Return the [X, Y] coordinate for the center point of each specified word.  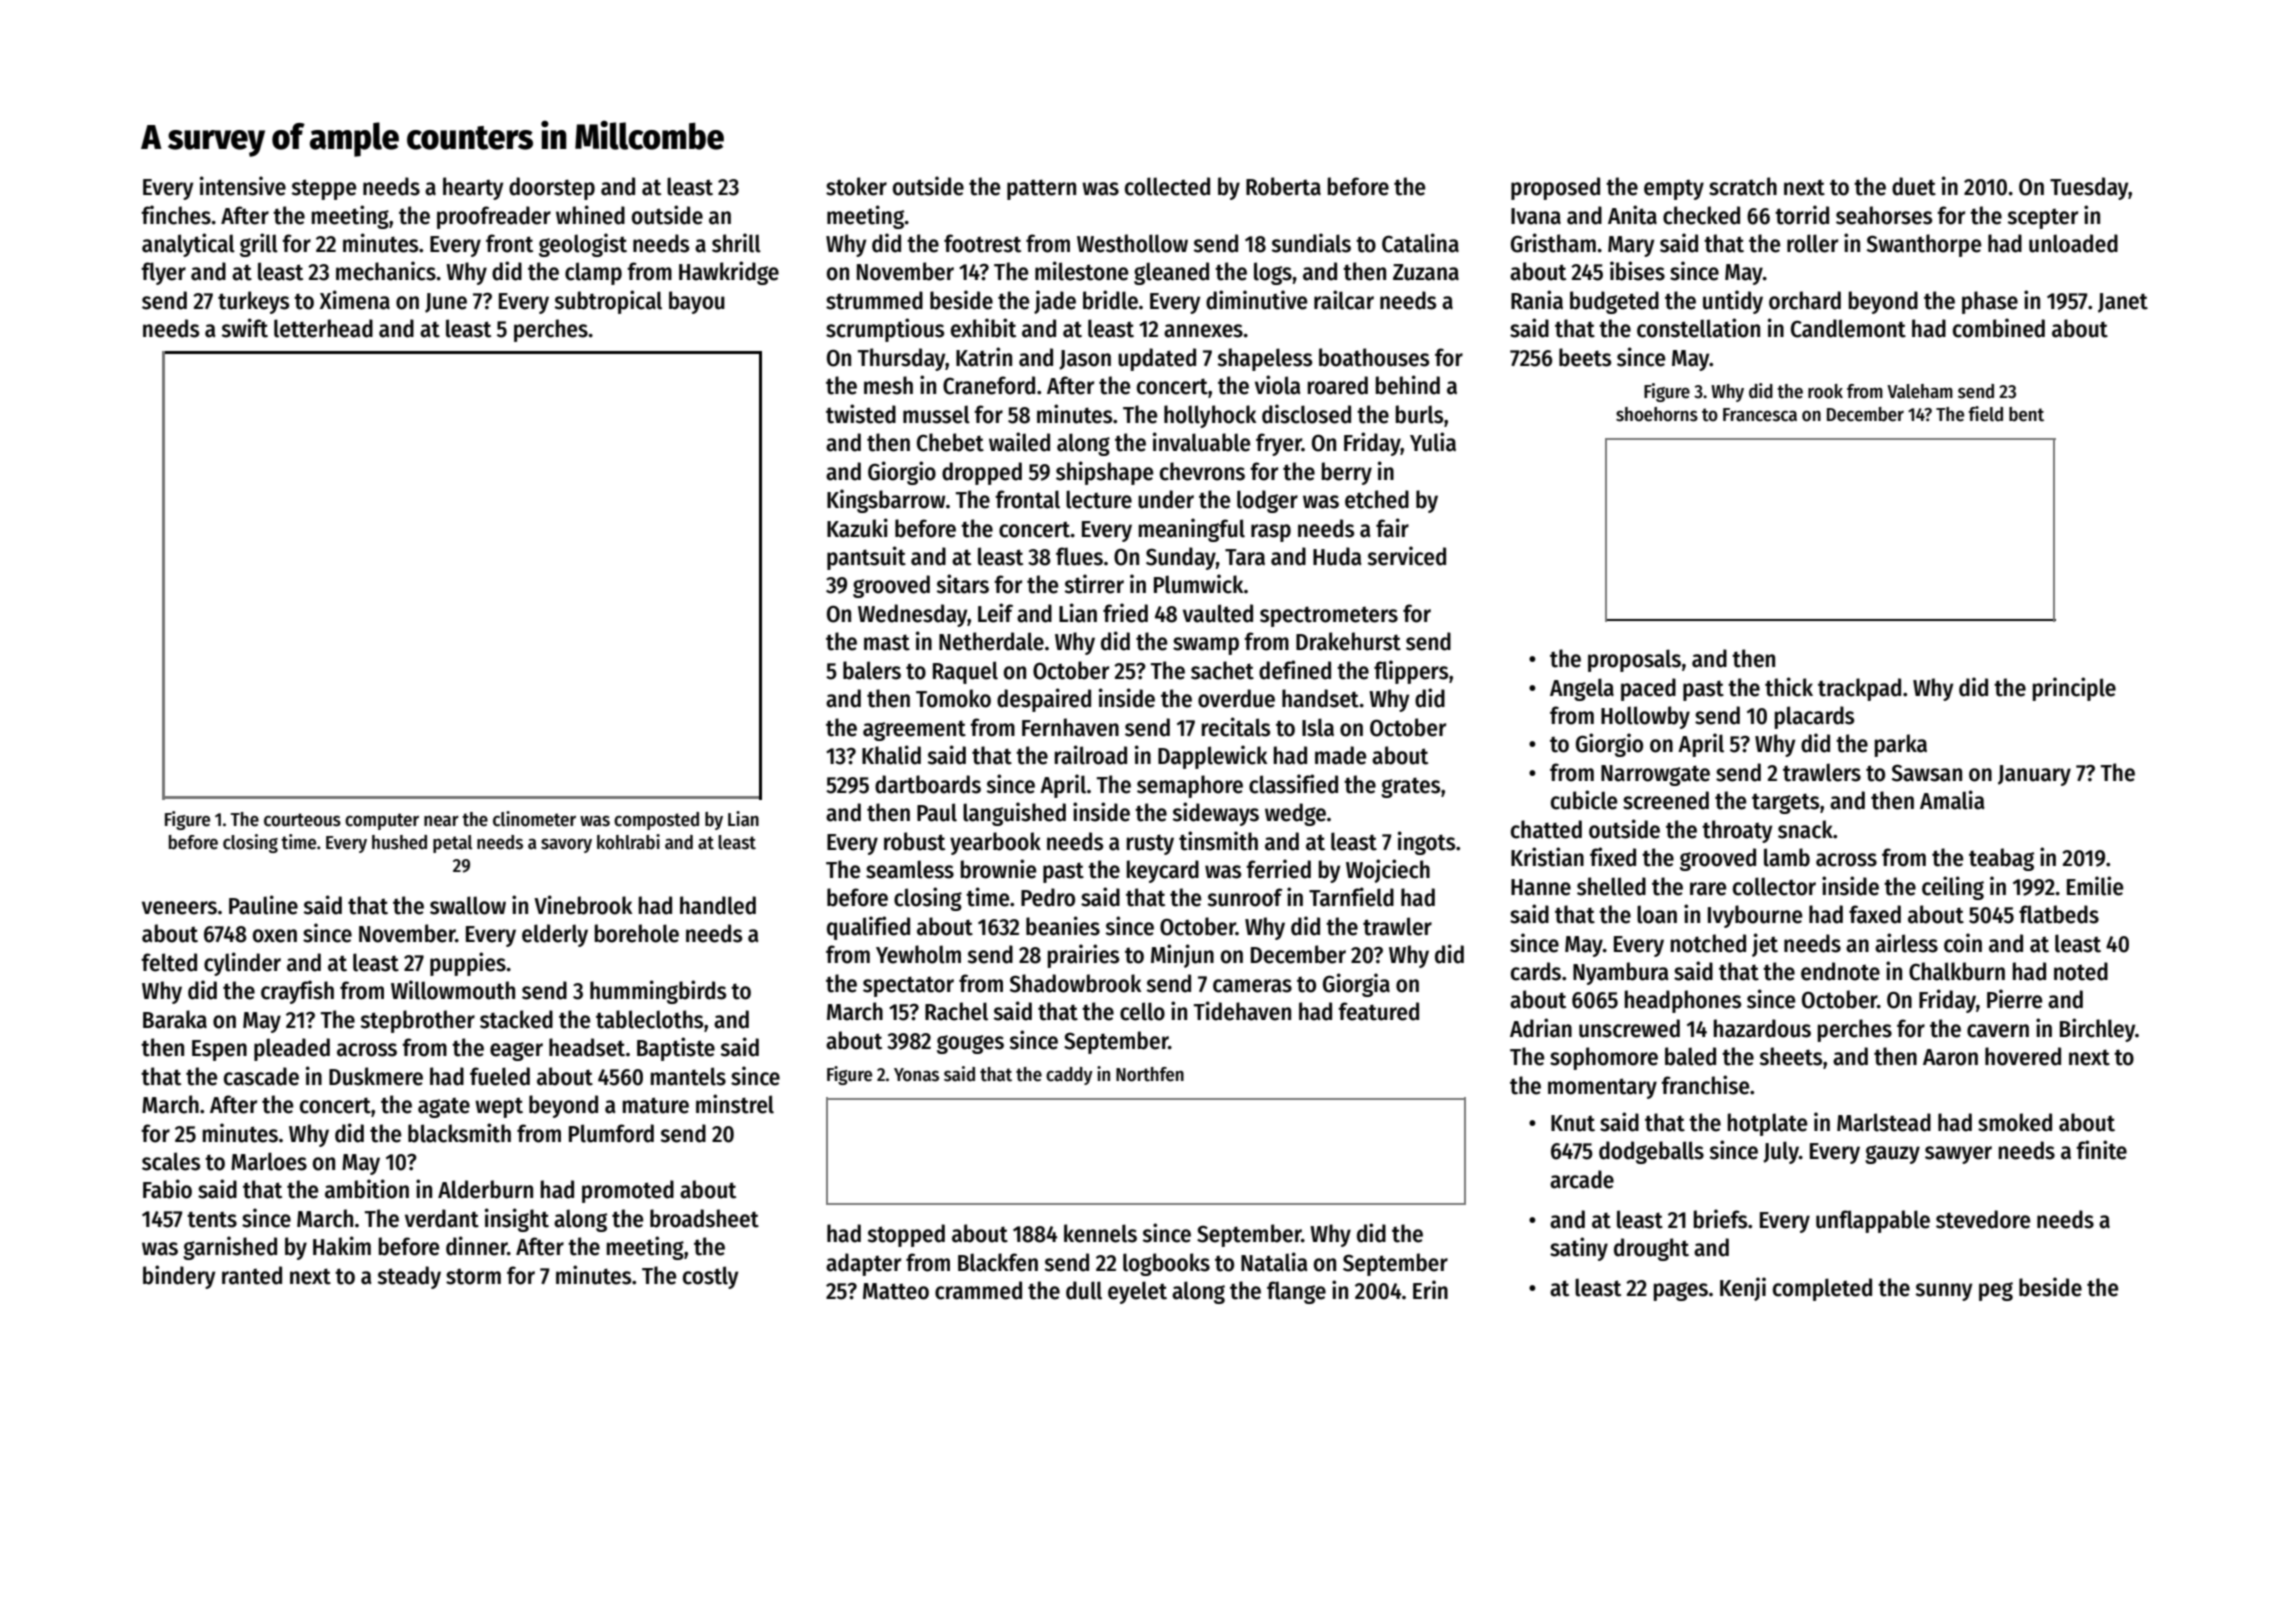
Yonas [916, 1075]
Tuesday [2089, 188]
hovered [2023, 1056]
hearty [473, 188]
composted [656, 821]
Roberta [1283, 186]
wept [499, 1107]
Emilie [2095, 886]
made [1340, 755]
